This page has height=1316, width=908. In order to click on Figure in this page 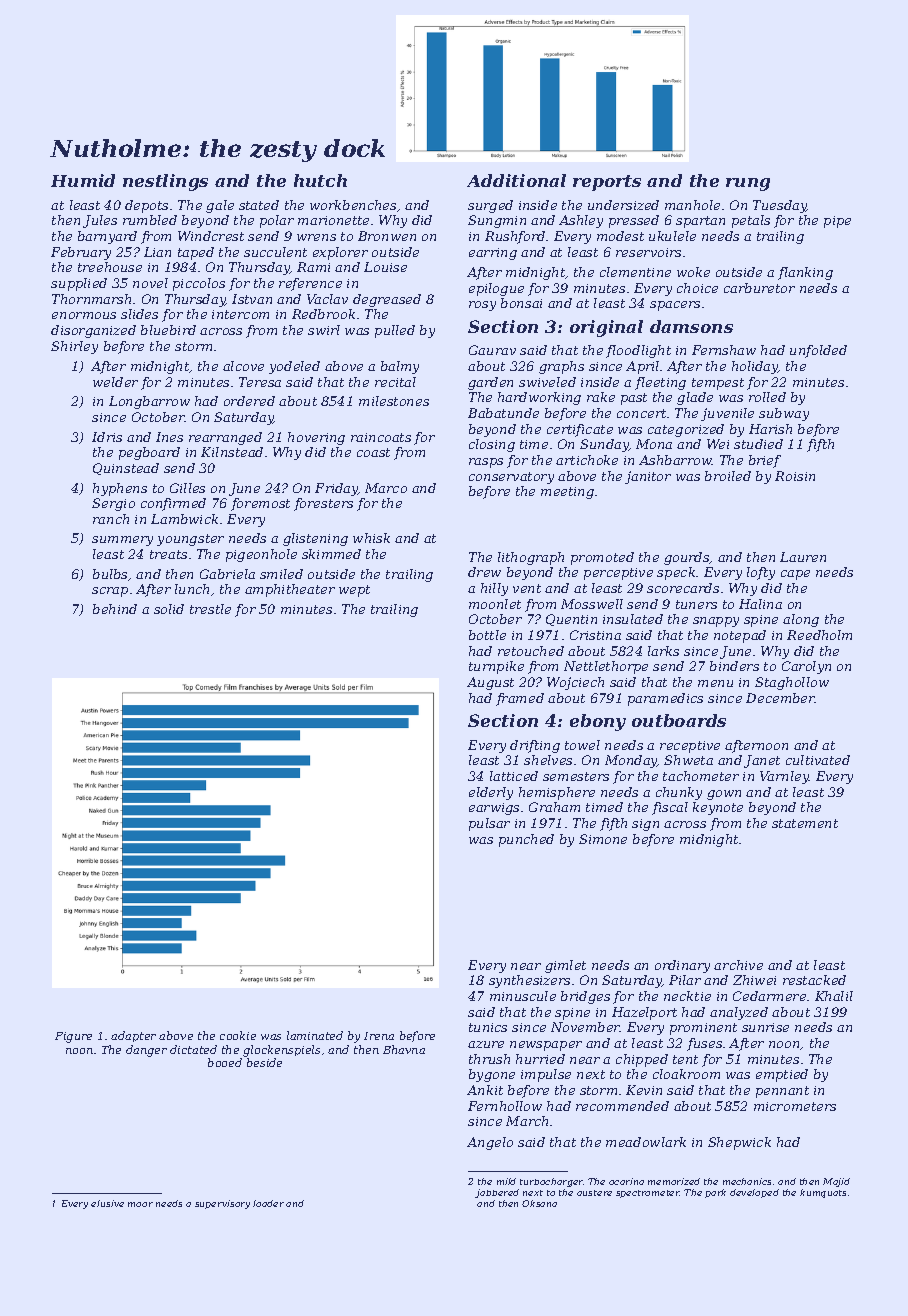, I will do `click(73, 1037)`.
